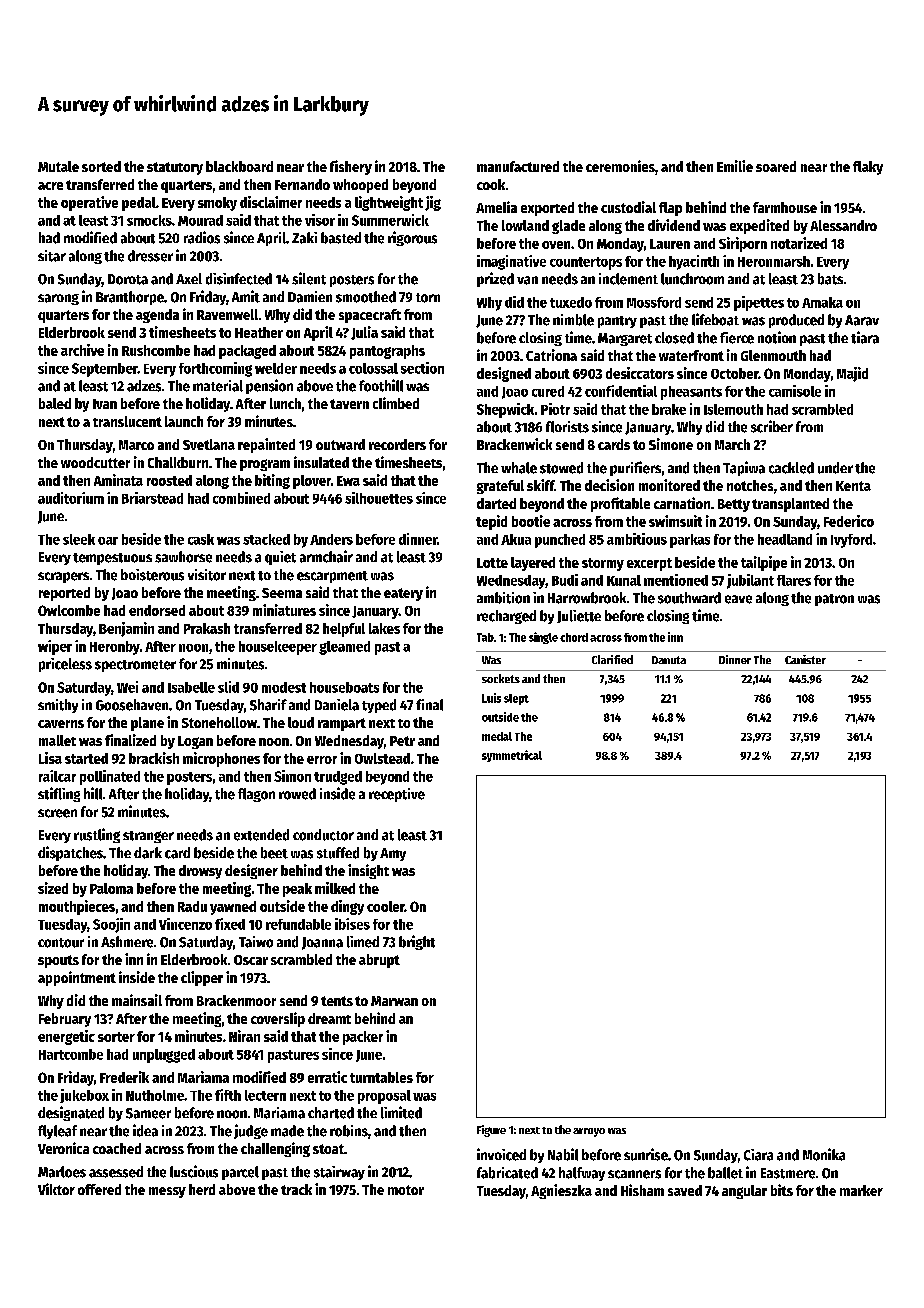  What do you see at coordinates (393, 854) in the document?
I see `Amy` at bounding box center [393, 854].
